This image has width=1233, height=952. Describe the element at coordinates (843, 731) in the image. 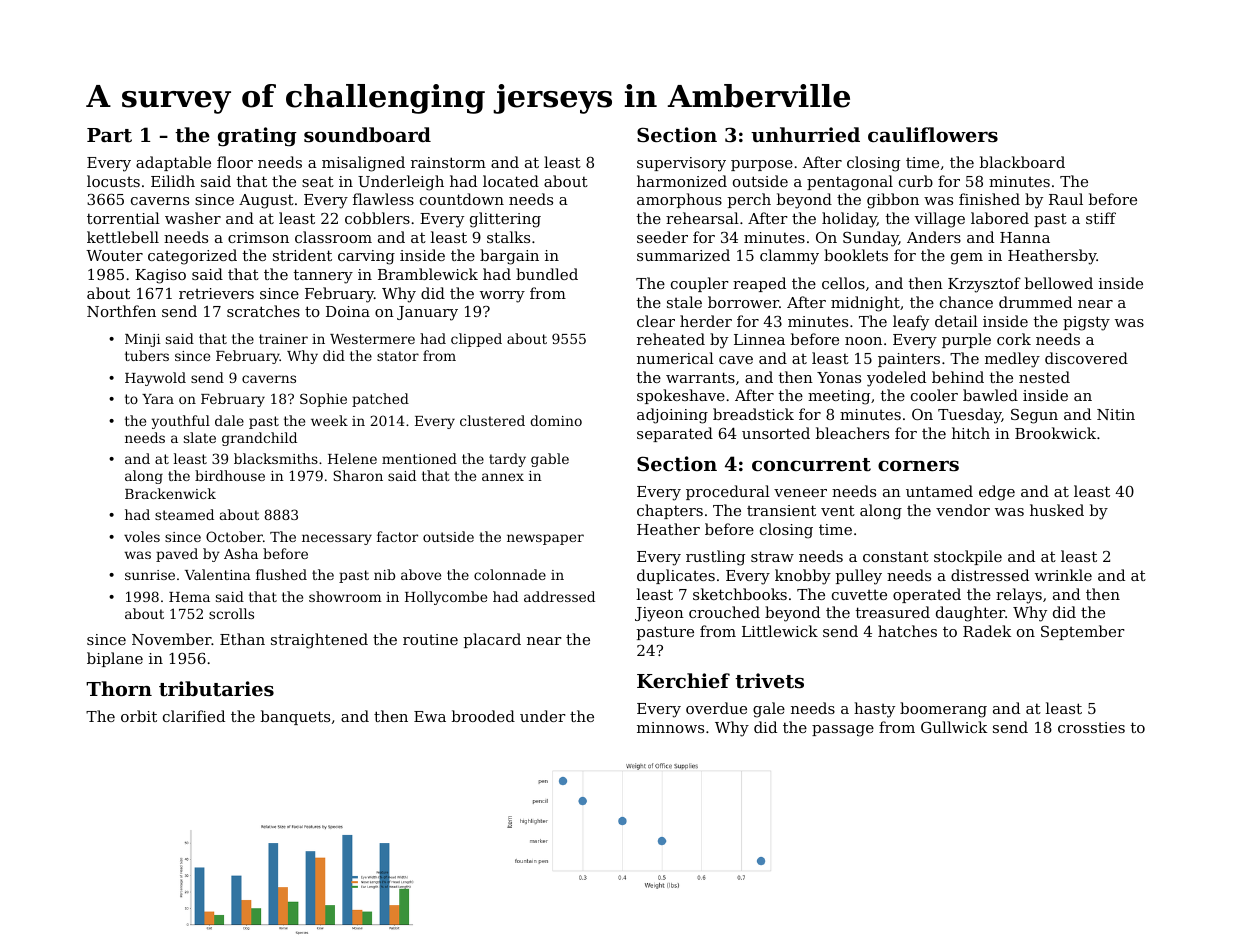

I see `passage` at that location.
